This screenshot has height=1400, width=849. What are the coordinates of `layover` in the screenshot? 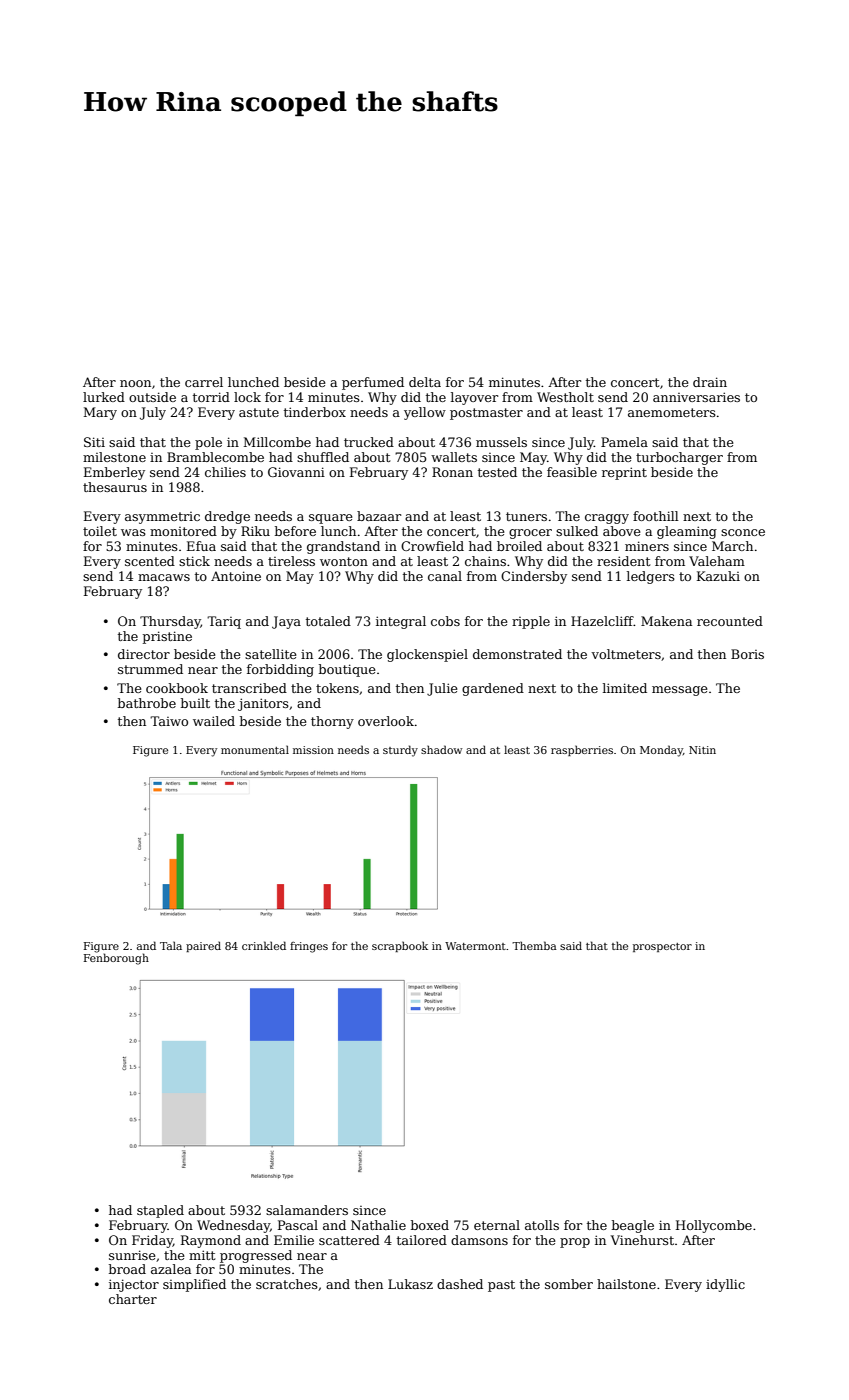 It's located at (474, 398).
